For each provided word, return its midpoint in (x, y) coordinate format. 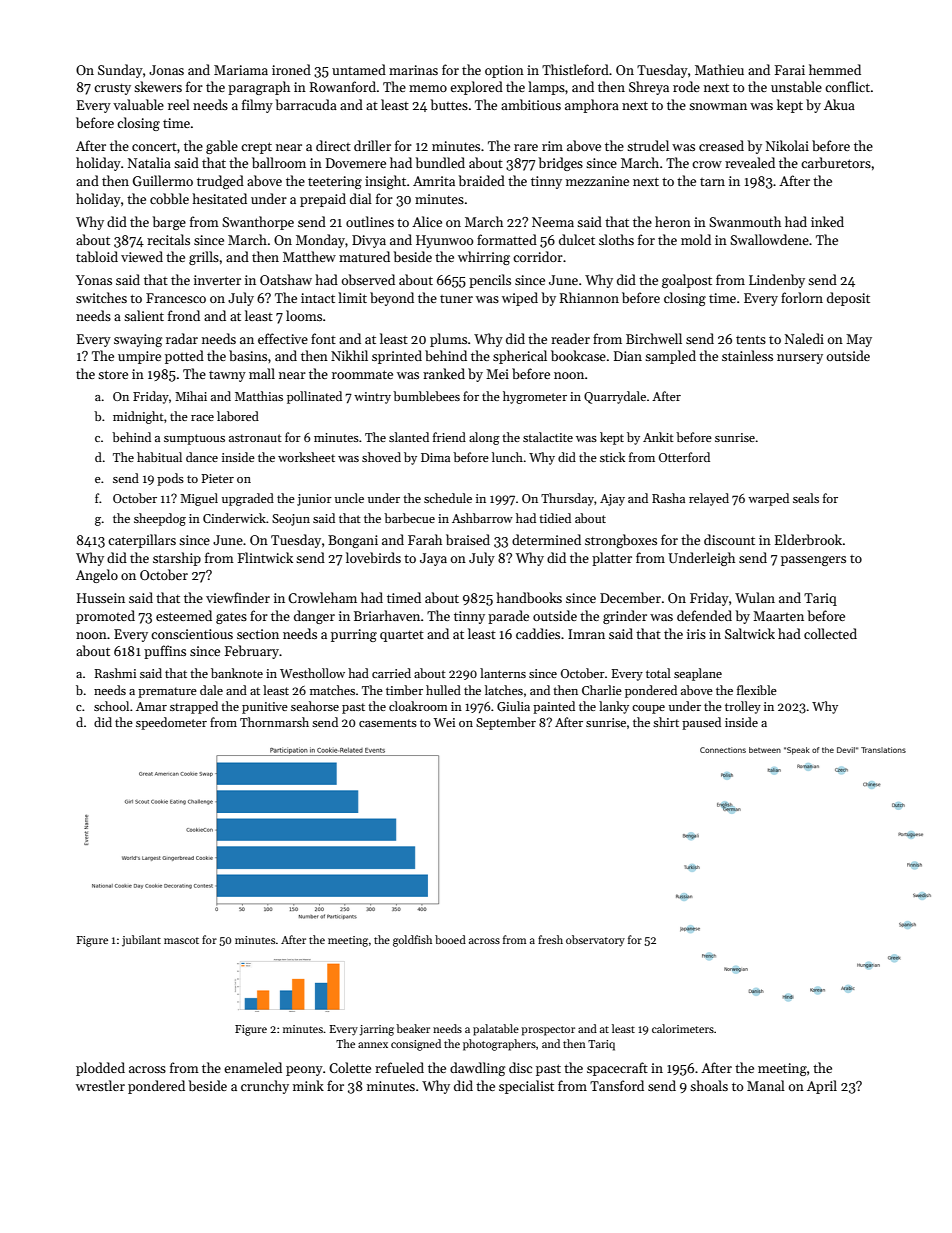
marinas (413, 70)
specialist (526, 1087)
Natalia (149, 162)
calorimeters (683, 1028)
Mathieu (719, 69)
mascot (181, 940)
